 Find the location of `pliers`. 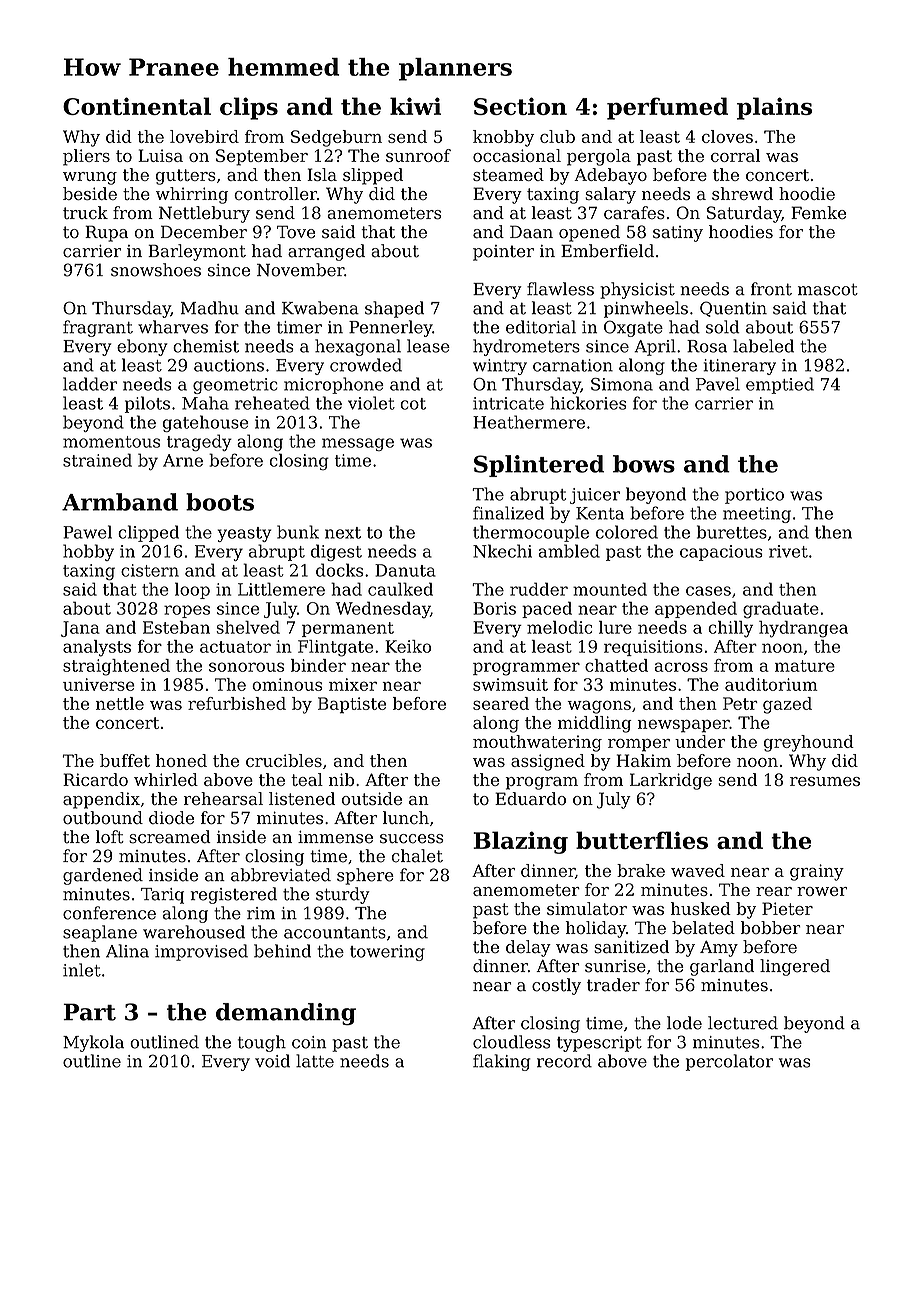

pliers is located at coordinates (86, 157).
